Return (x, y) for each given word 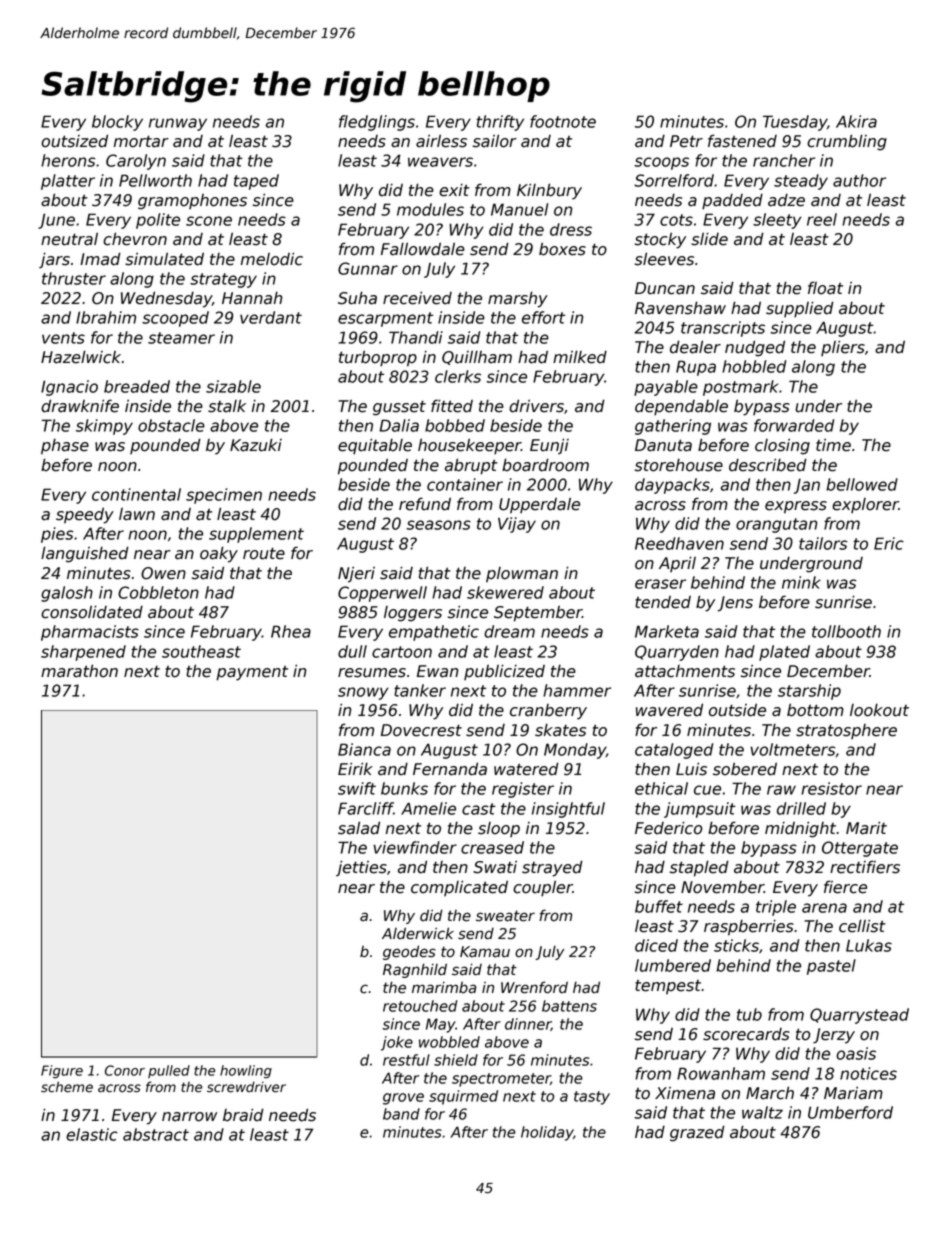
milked (580, 357)
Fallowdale (423, 249)
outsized (74, 141)
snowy (363, 693)
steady (801, 182)
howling (246, 1072)
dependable (681, 408)
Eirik (355, 768)
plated (784, 653)
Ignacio (69, 388)
